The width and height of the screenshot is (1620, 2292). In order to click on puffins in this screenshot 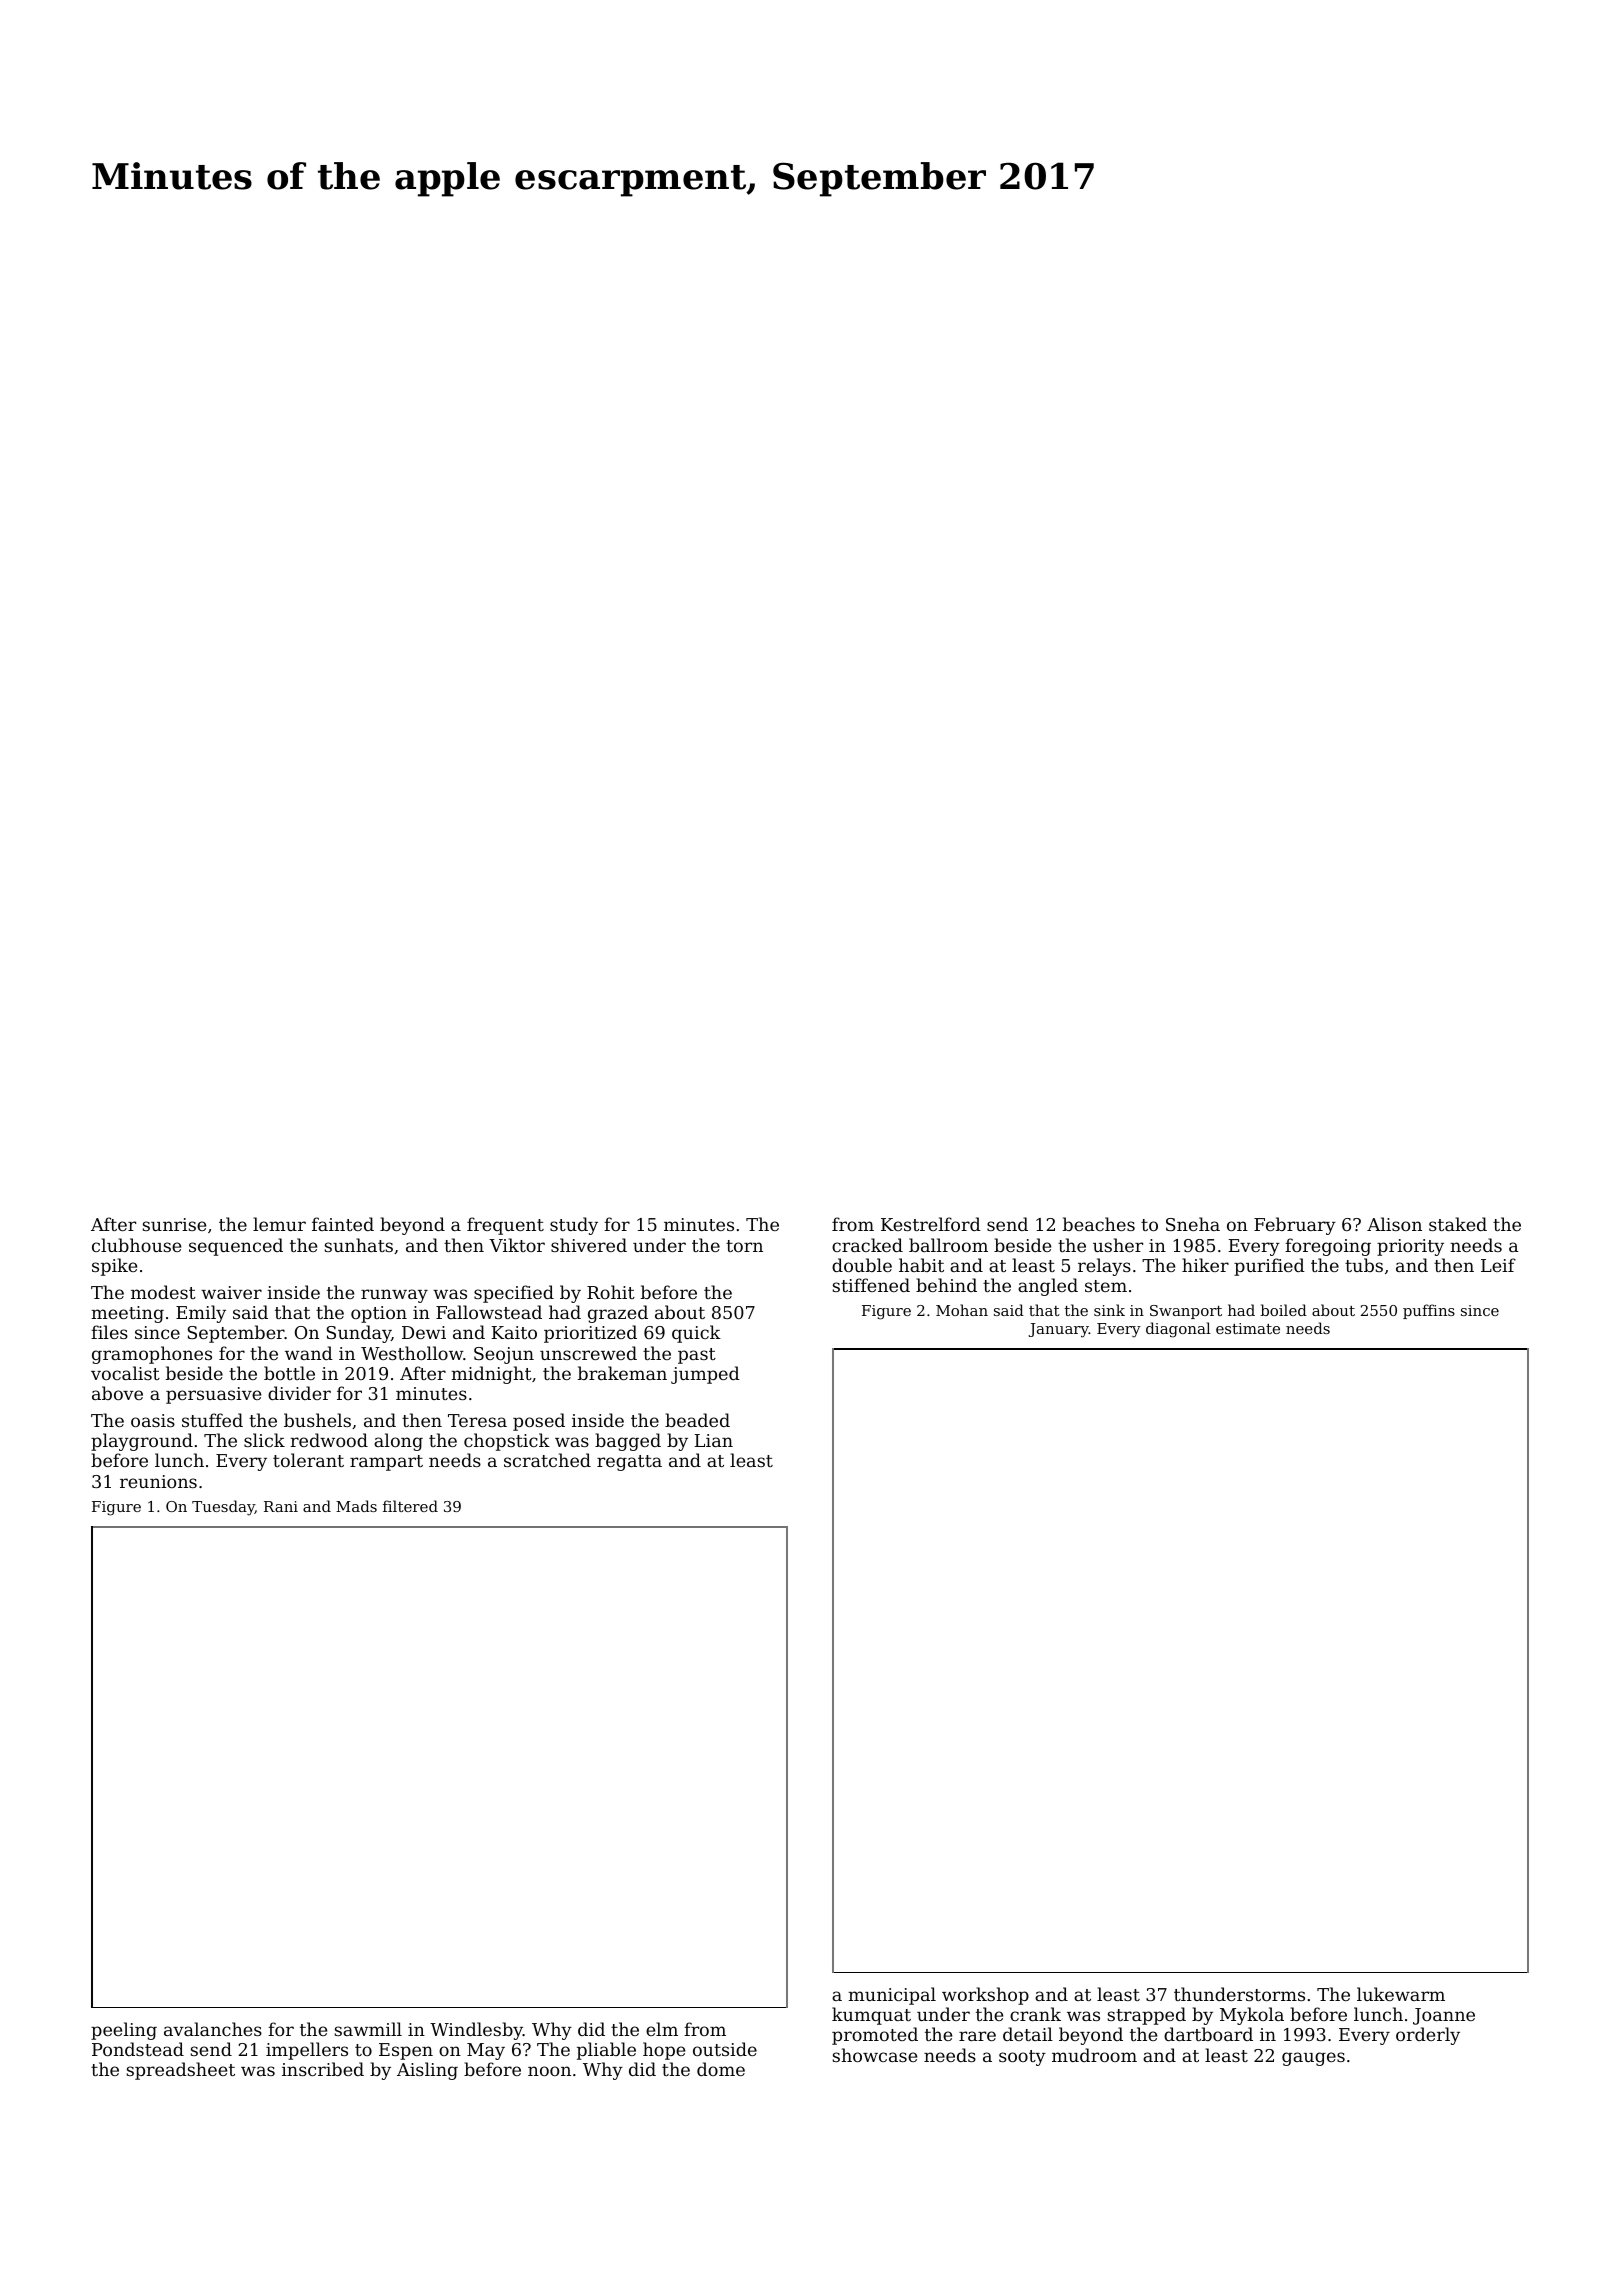, I will do `click(1429, 1311)`.
